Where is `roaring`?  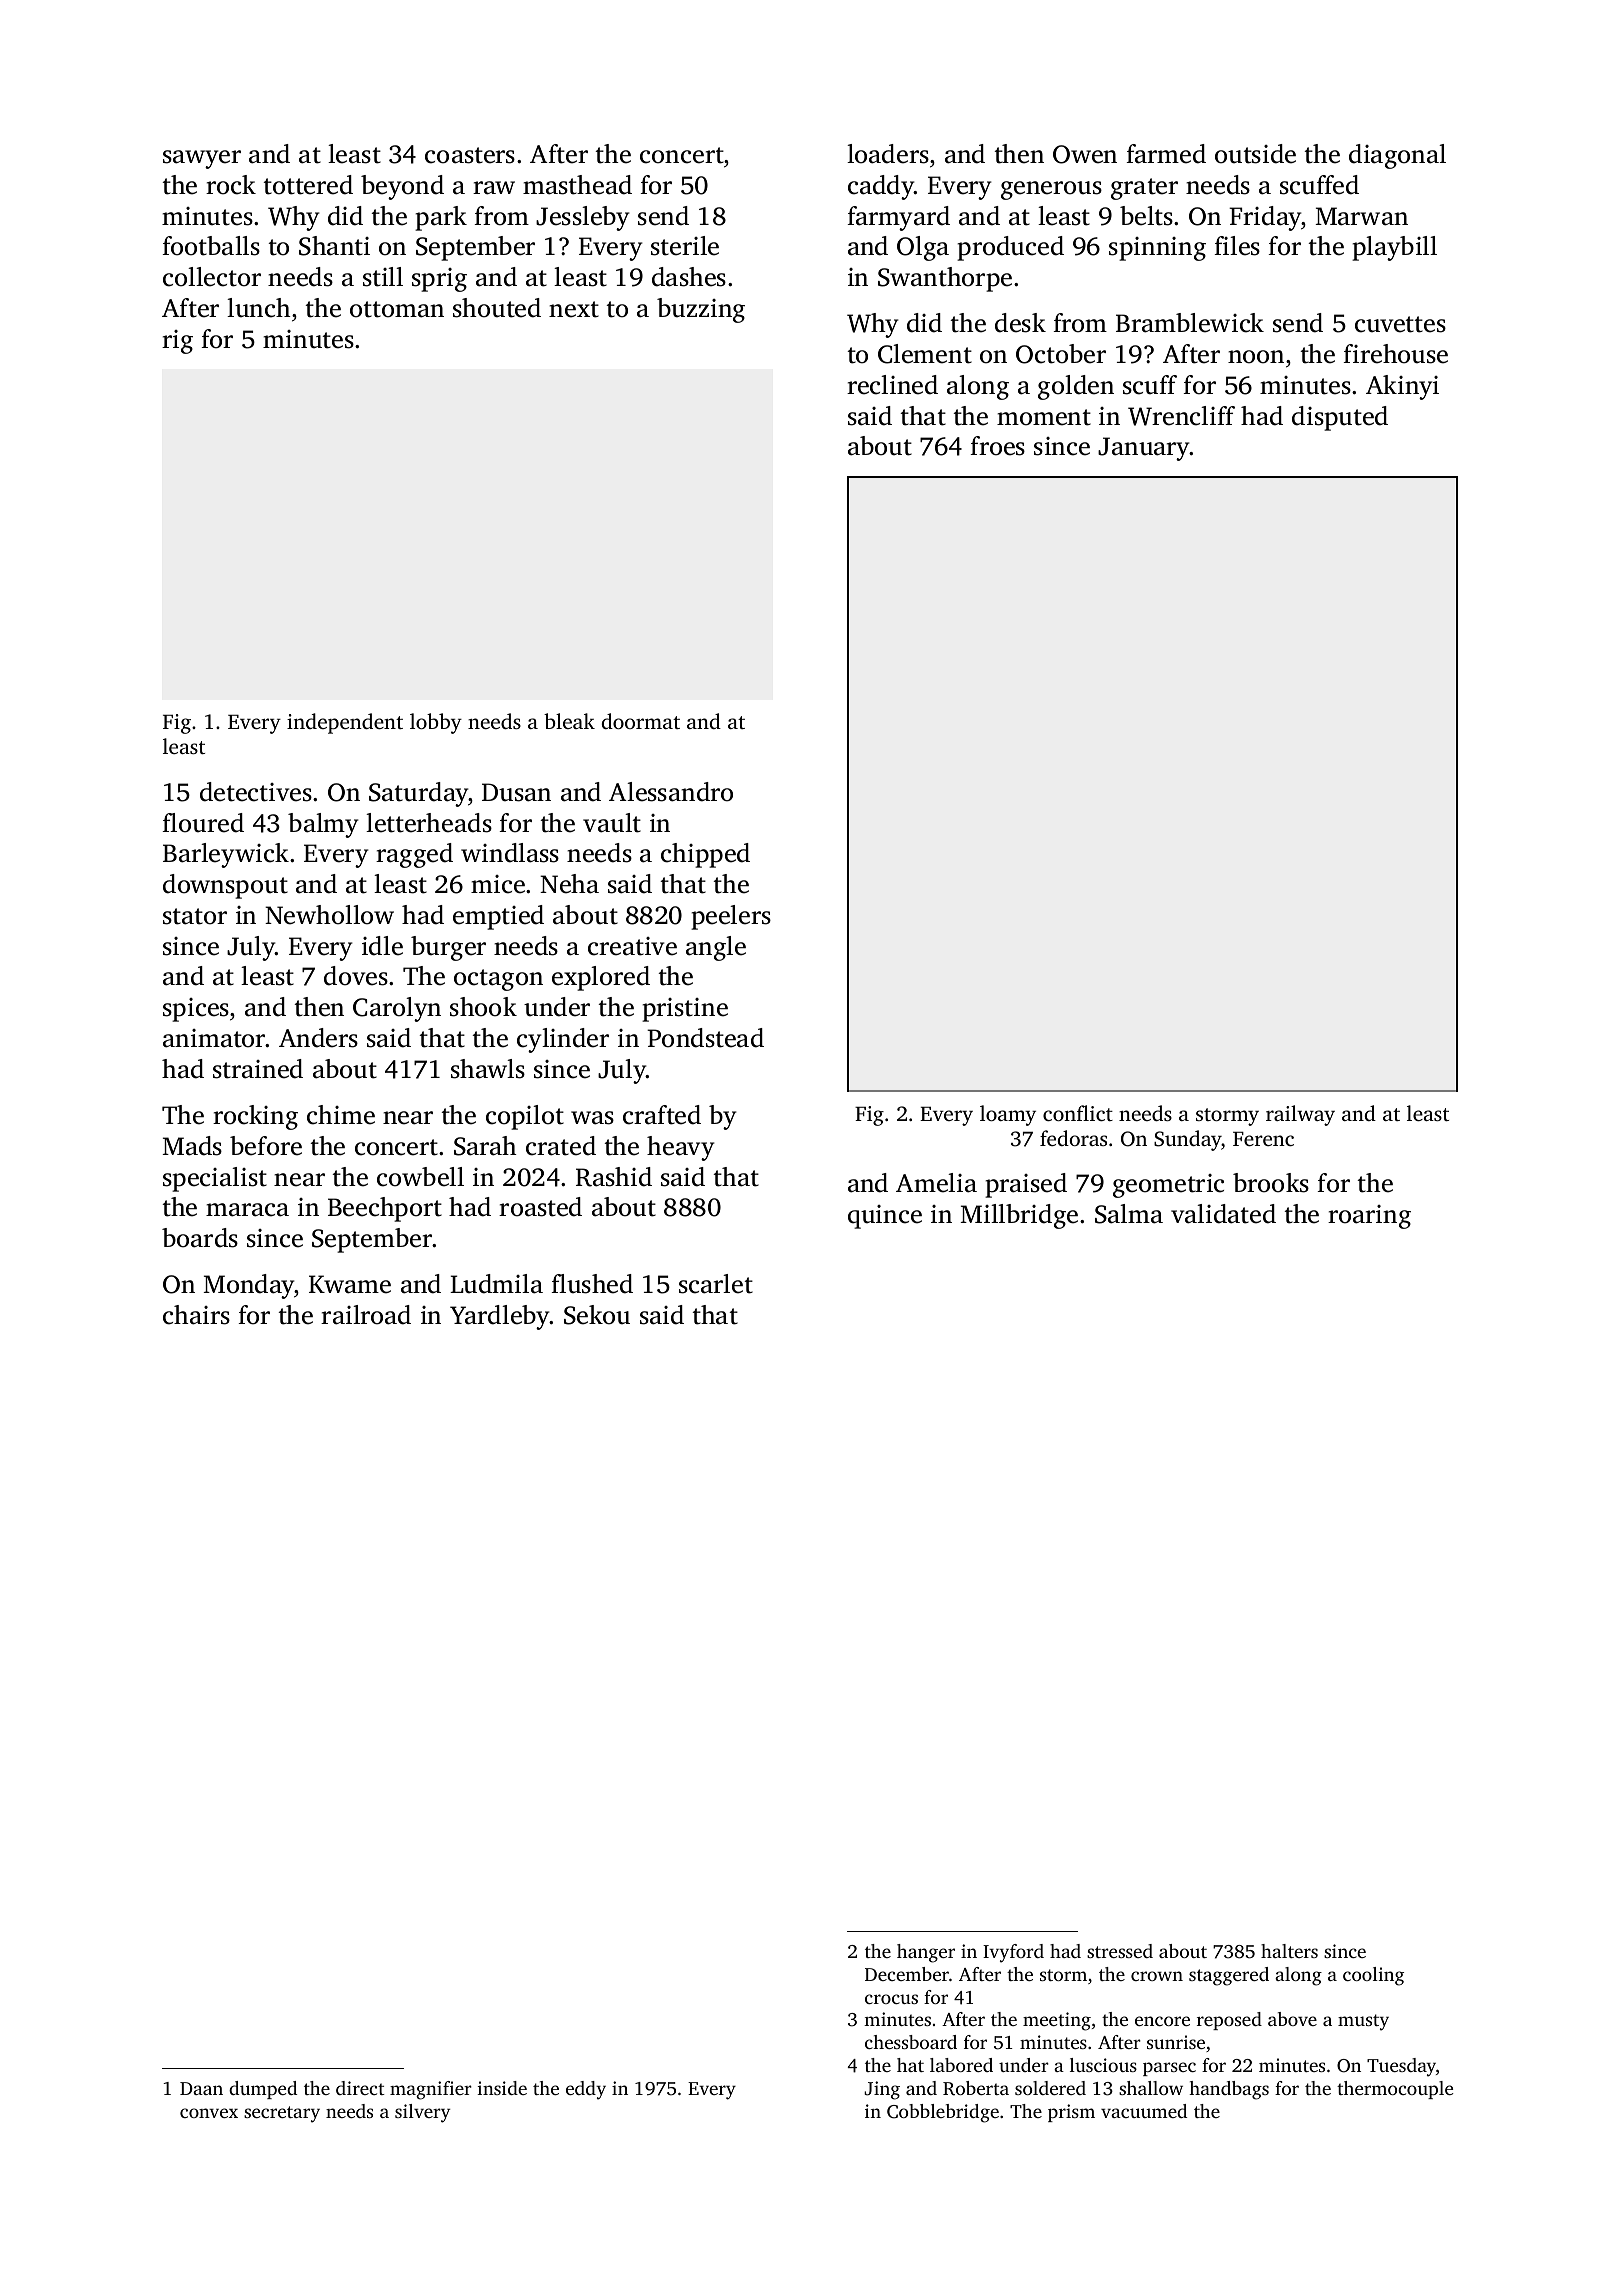 roaring is located at coordinates (1369, 1217).
